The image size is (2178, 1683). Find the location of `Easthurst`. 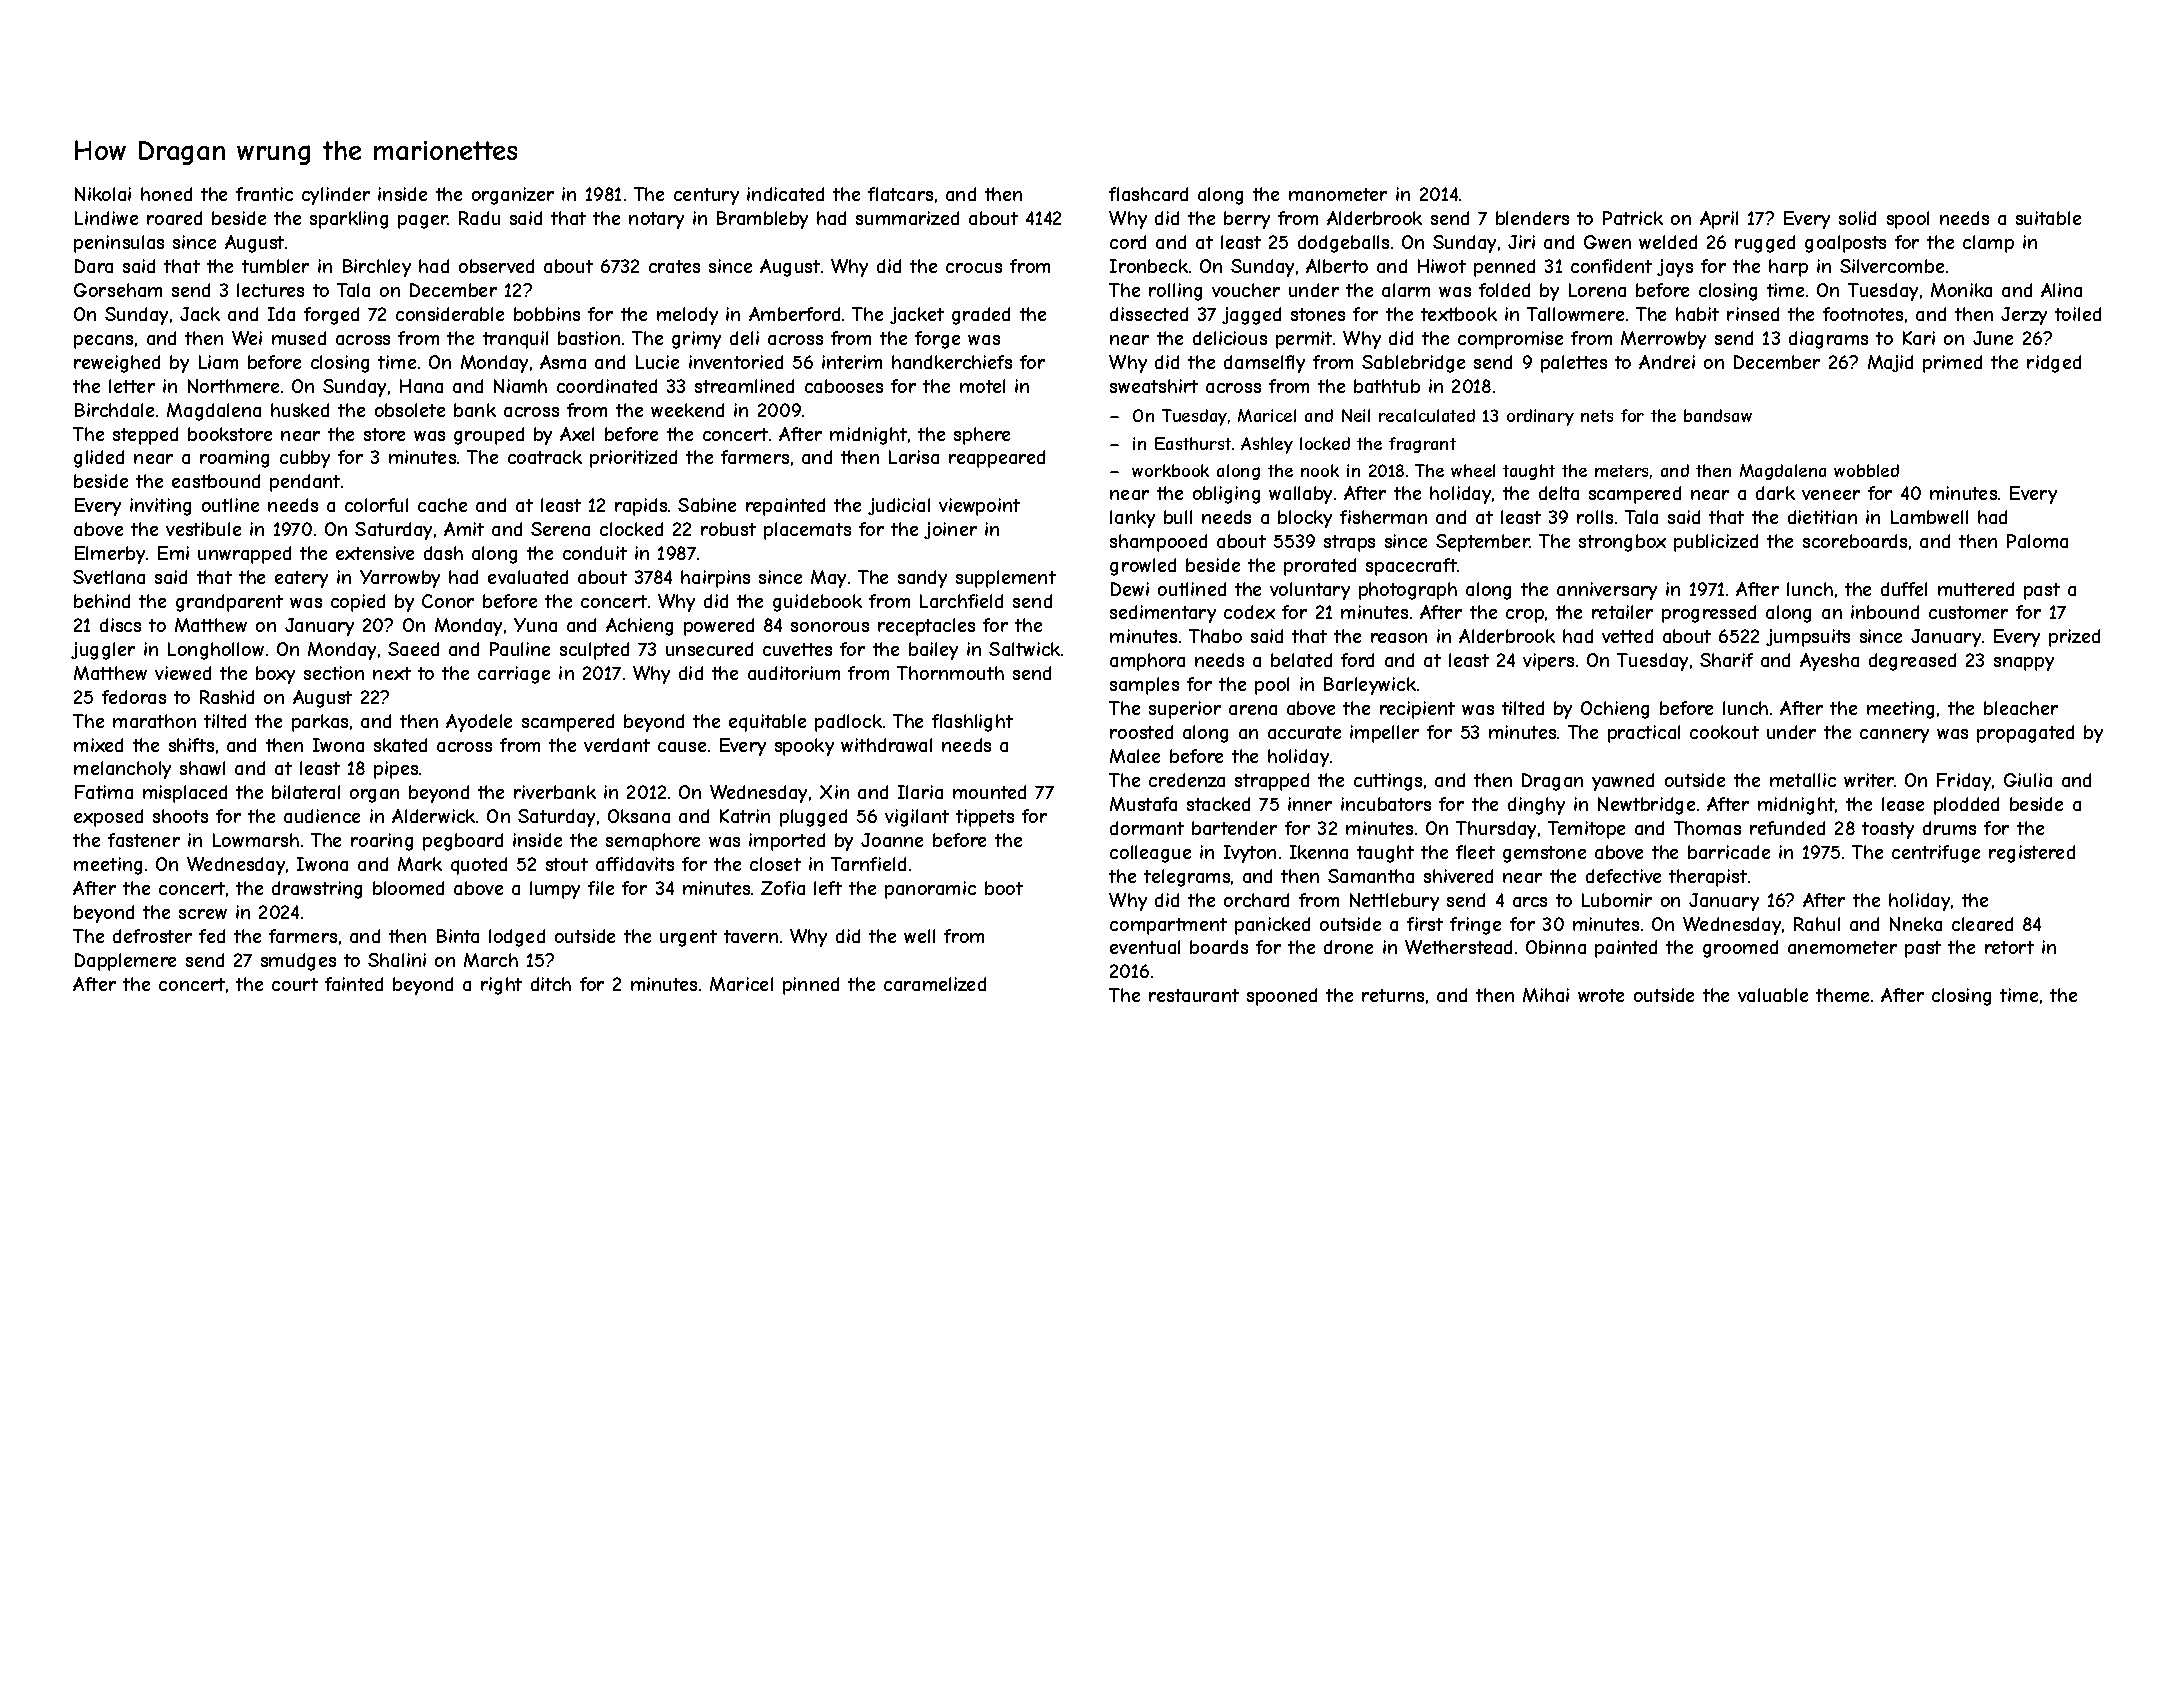

Easthurst is located at coordinates (1193, 443).
